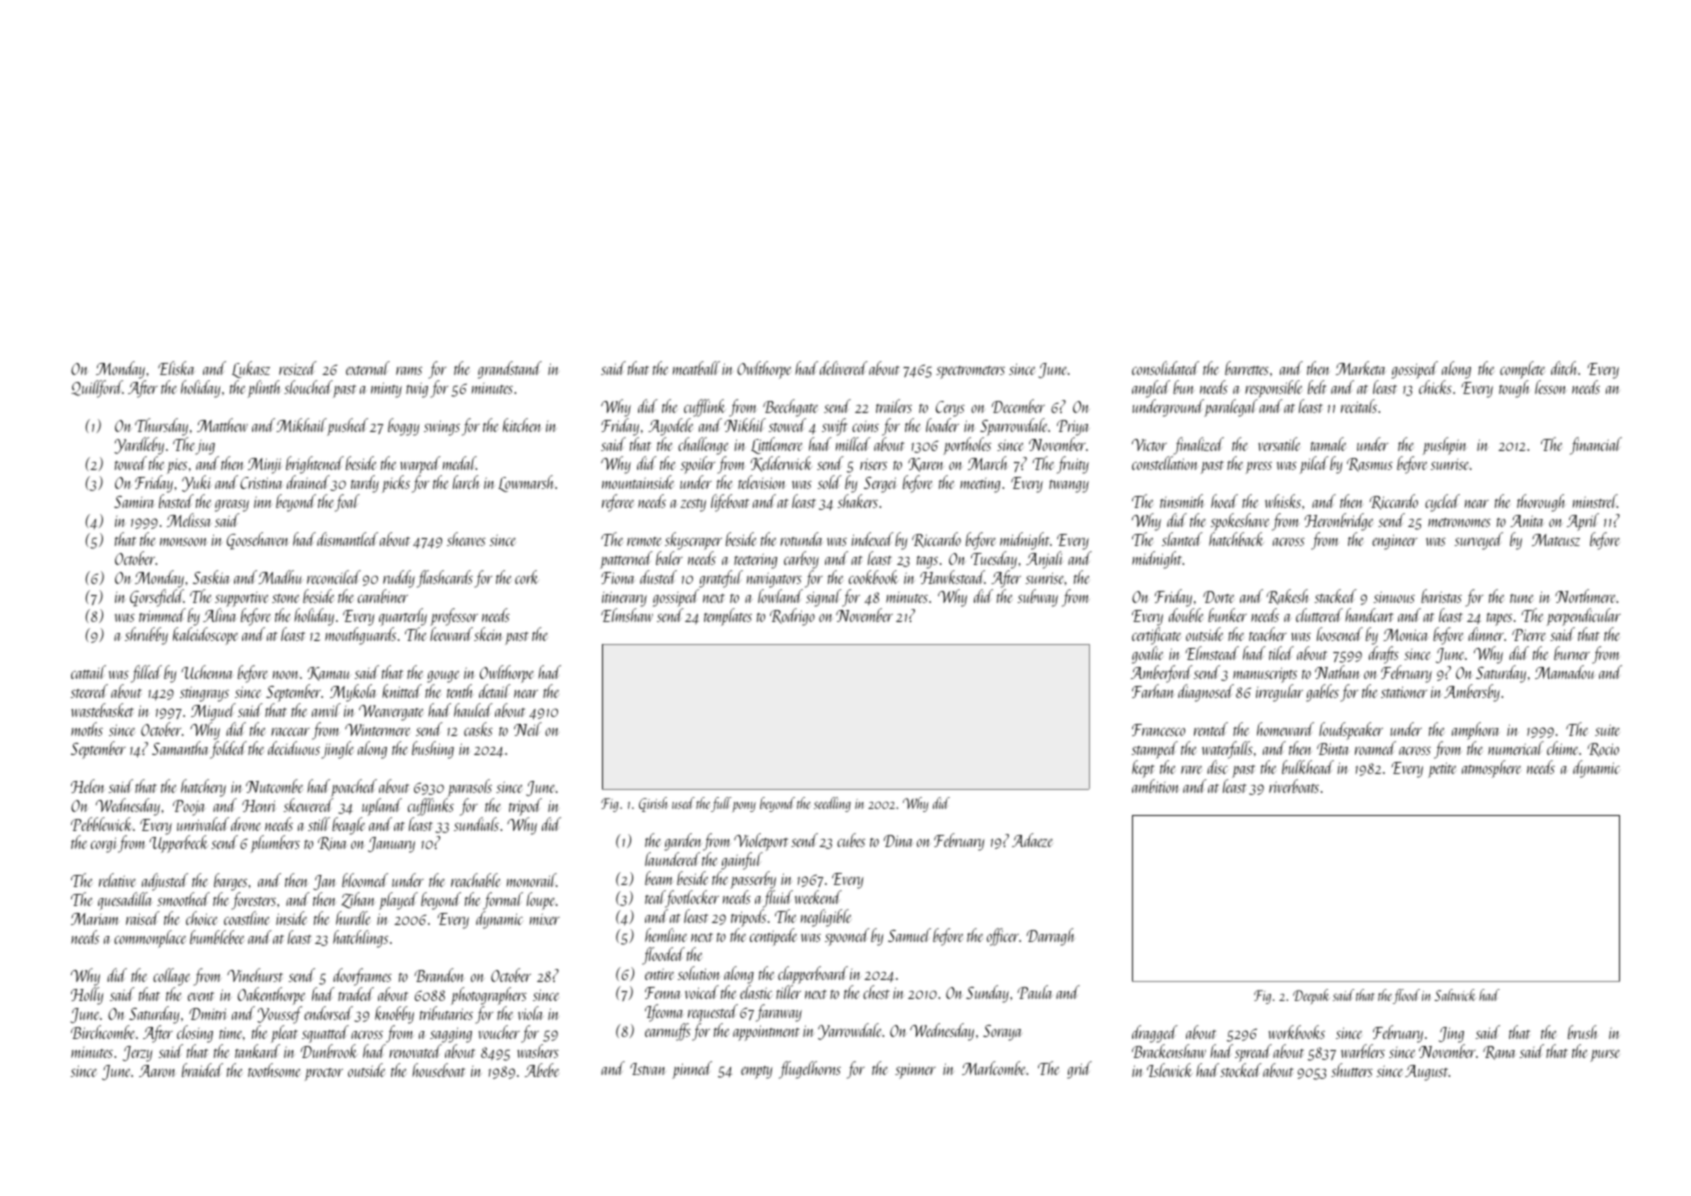 The image size is (1691, 1196). What do you see at coordinates (1586, 596) in the document?
I see `Northmere` at bounding box center [1586, 596].
